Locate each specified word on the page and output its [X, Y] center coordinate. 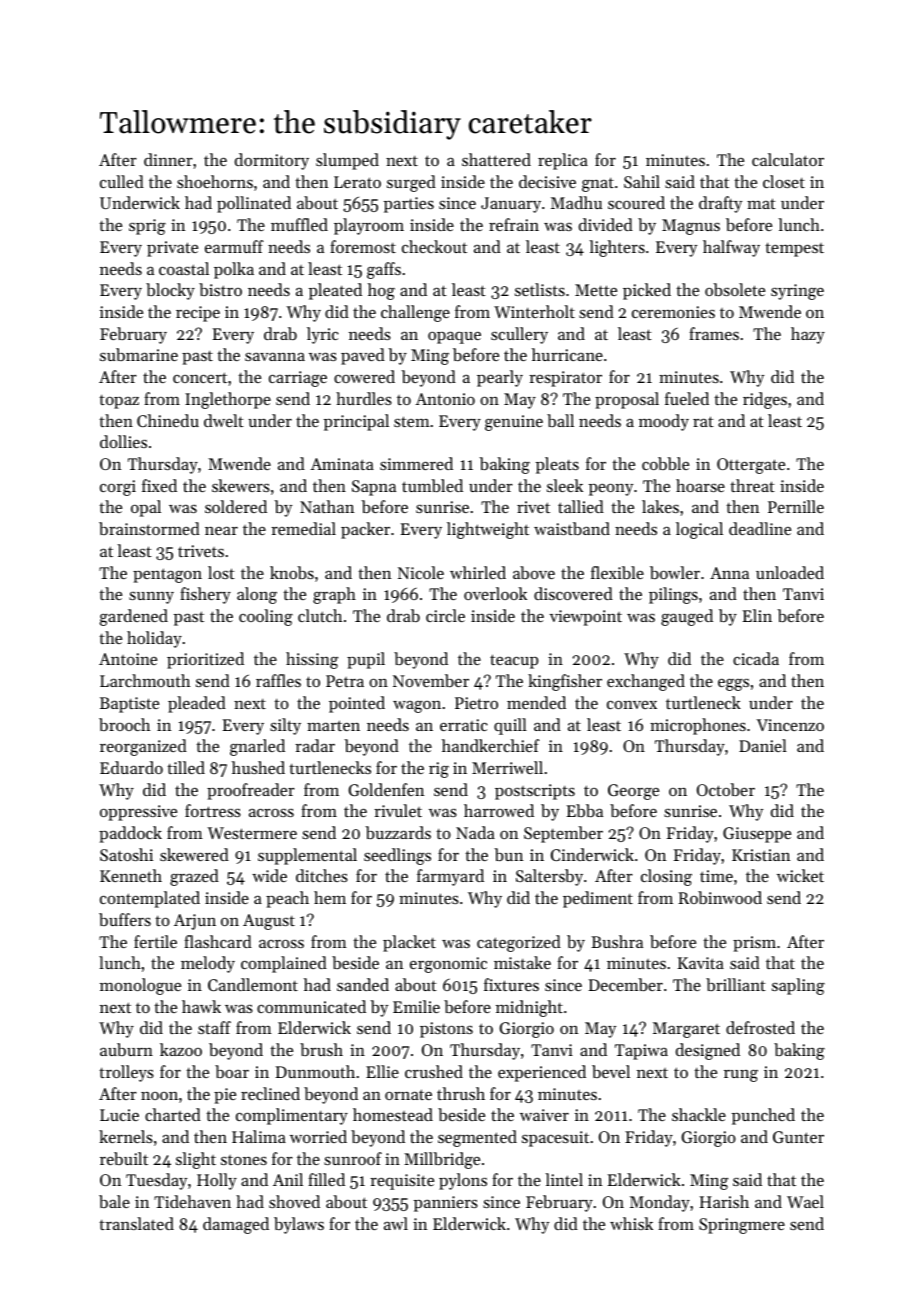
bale [114, 1201]
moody [664, 422]
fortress [213, 810]
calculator [788, 159]
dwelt [224, 420]
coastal [184, 268]
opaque [454, 337]
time [716, 876]
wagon [417, 706]
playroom [369, 226]
